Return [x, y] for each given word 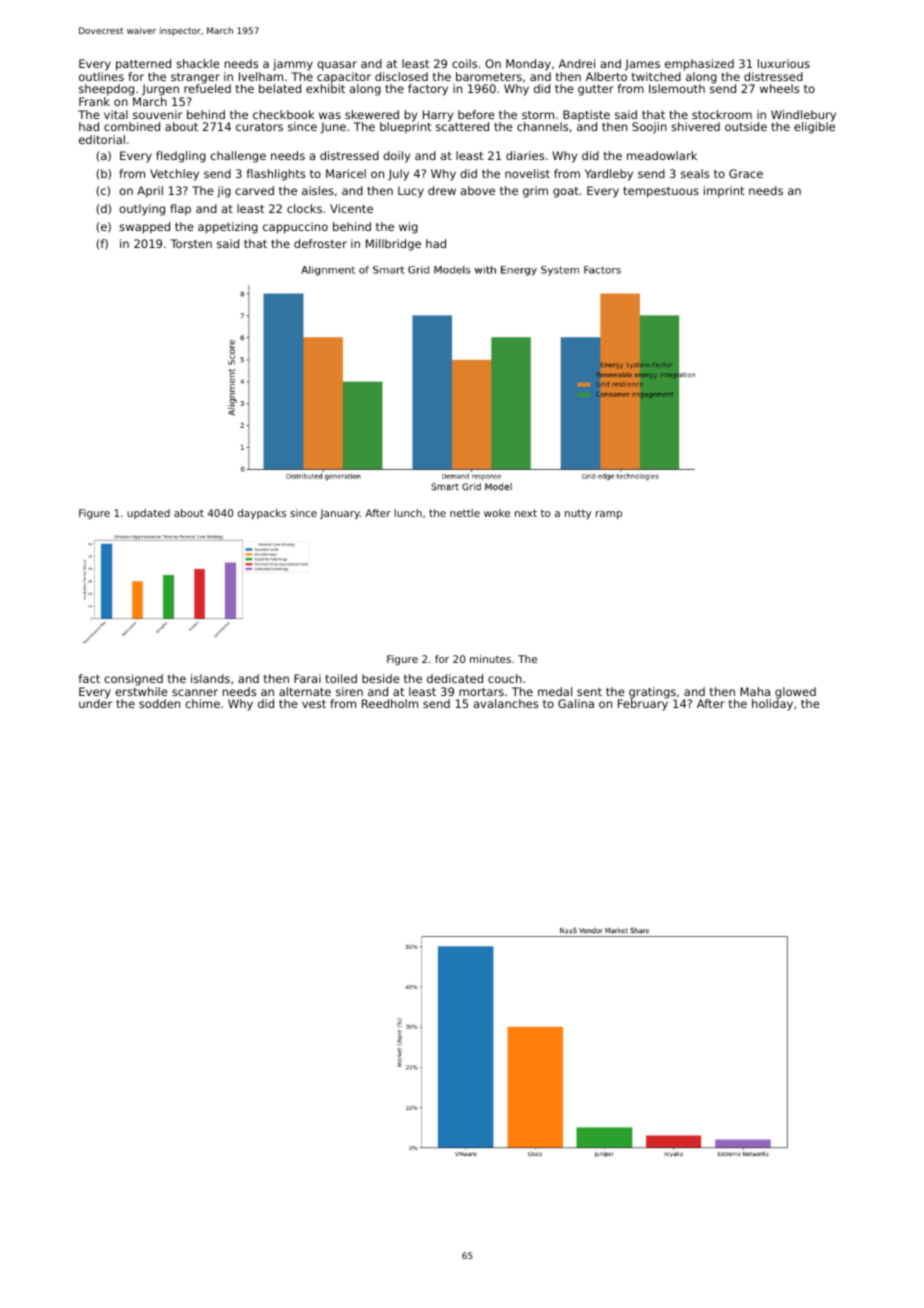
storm [538, 115]
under [95, 703]
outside [746, 126]
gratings [652, 693]
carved [254, 190]
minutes [490, 659]
